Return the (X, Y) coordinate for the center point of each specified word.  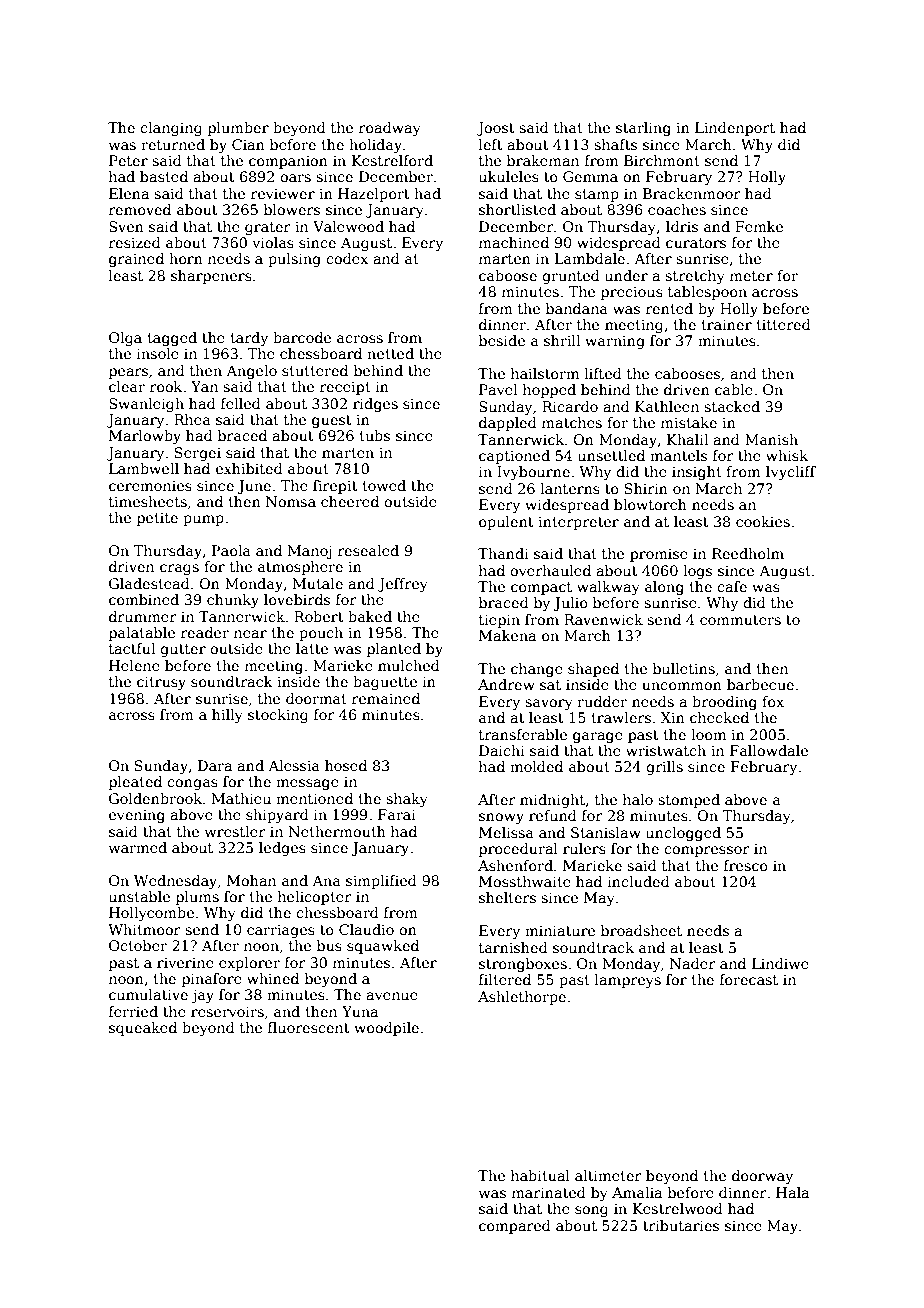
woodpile (386, 1029)
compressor (707, 851)
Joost (496, 129)
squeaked (143, 1029)
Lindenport (735, 129)
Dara (215, 765)
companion (288, 162)
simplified (381, 882)
